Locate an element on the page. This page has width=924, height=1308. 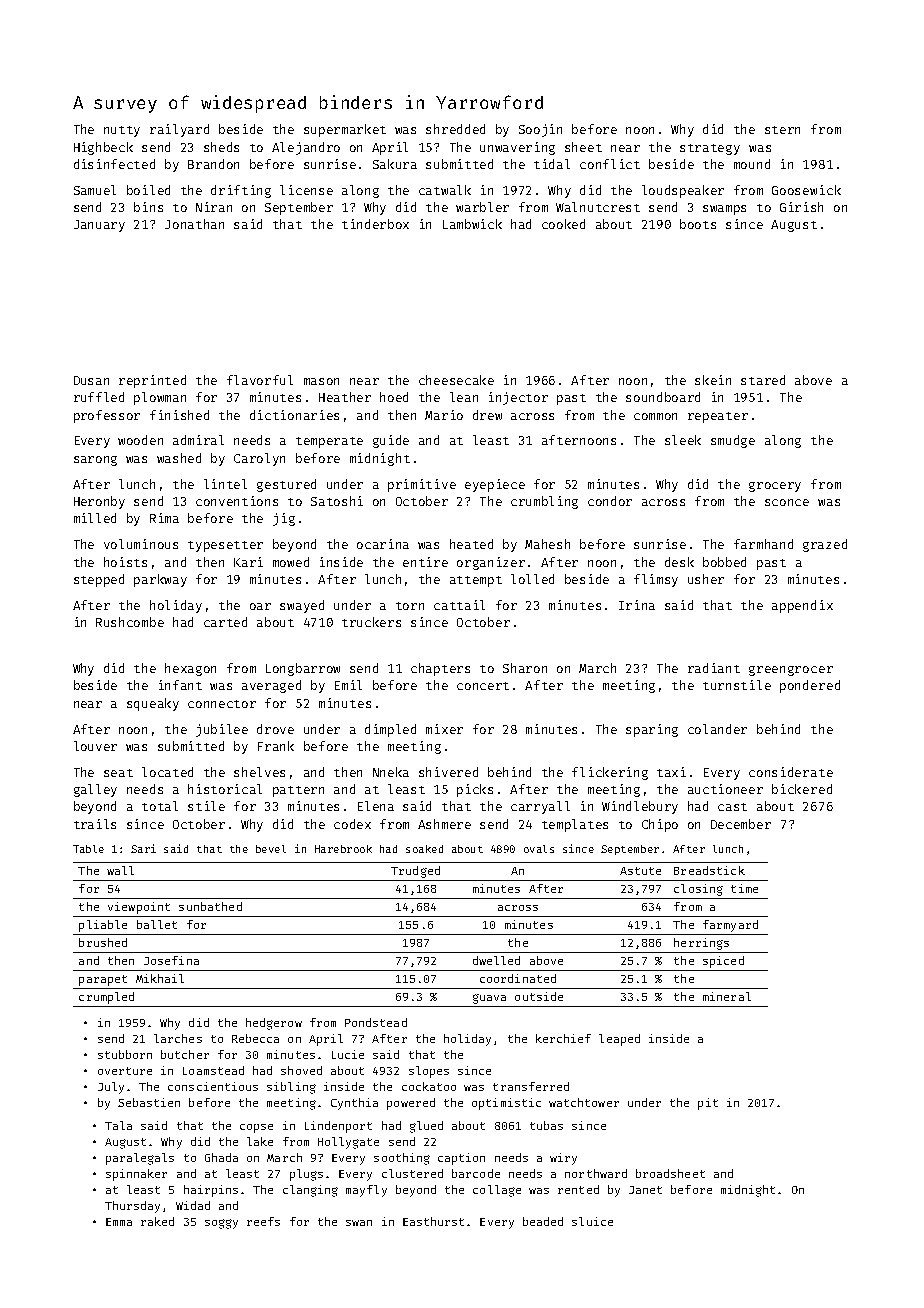
dimpled is located at coordinates (390, 730).
